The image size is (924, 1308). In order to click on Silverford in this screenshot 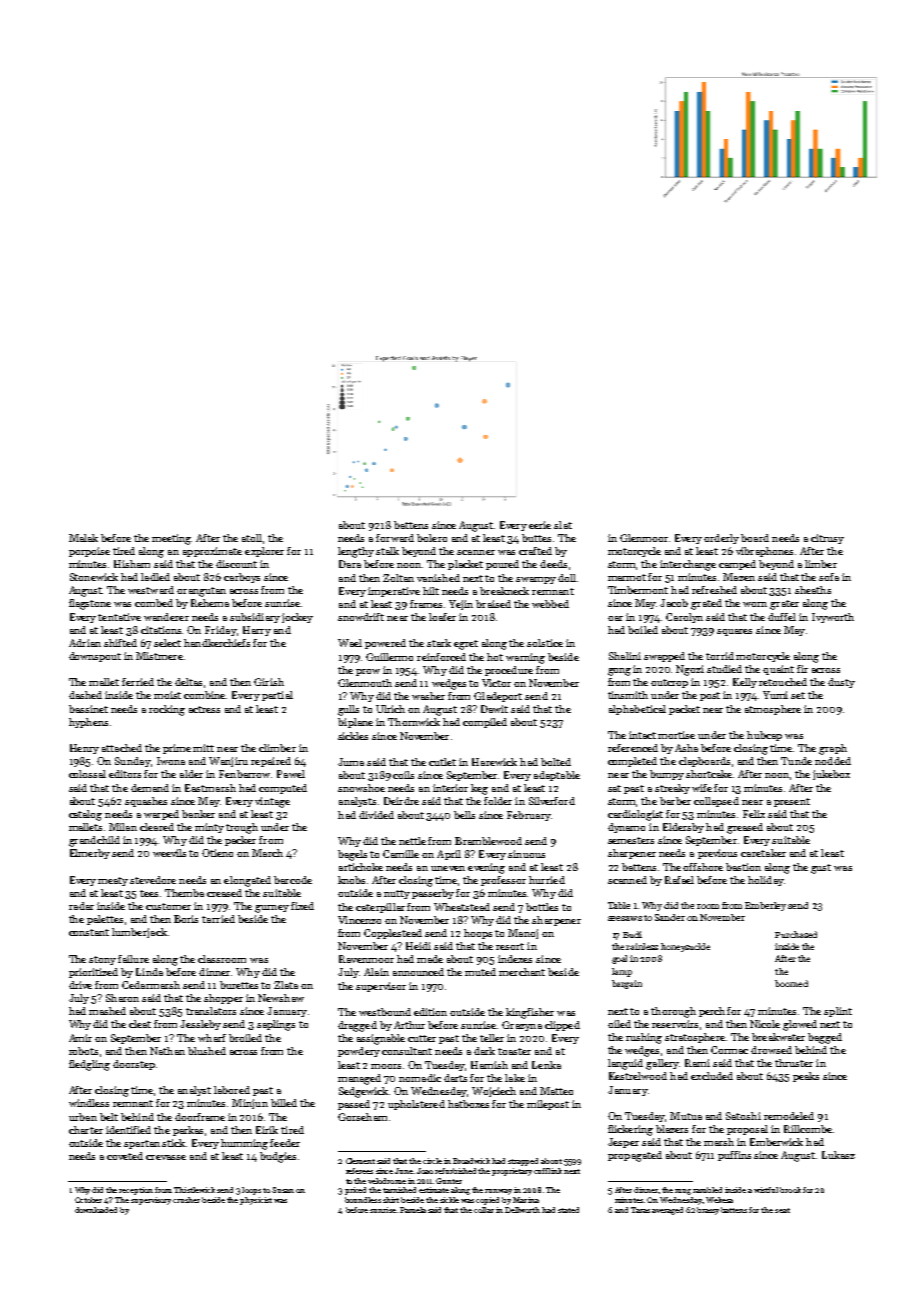, I will do `click(552, 801)`.
